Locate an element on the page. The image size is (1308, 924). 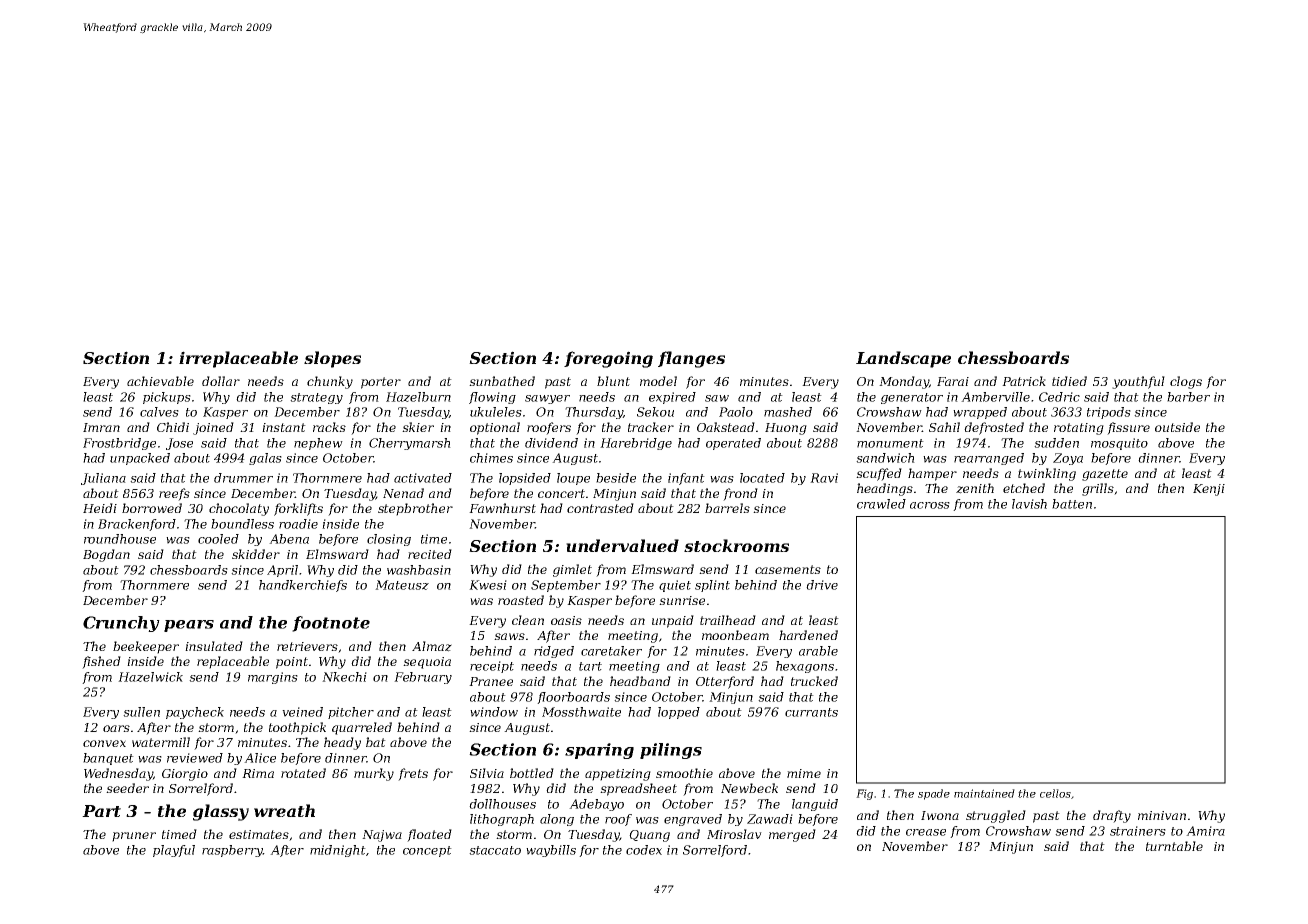
slopes is located at coordinates (332, 359).
